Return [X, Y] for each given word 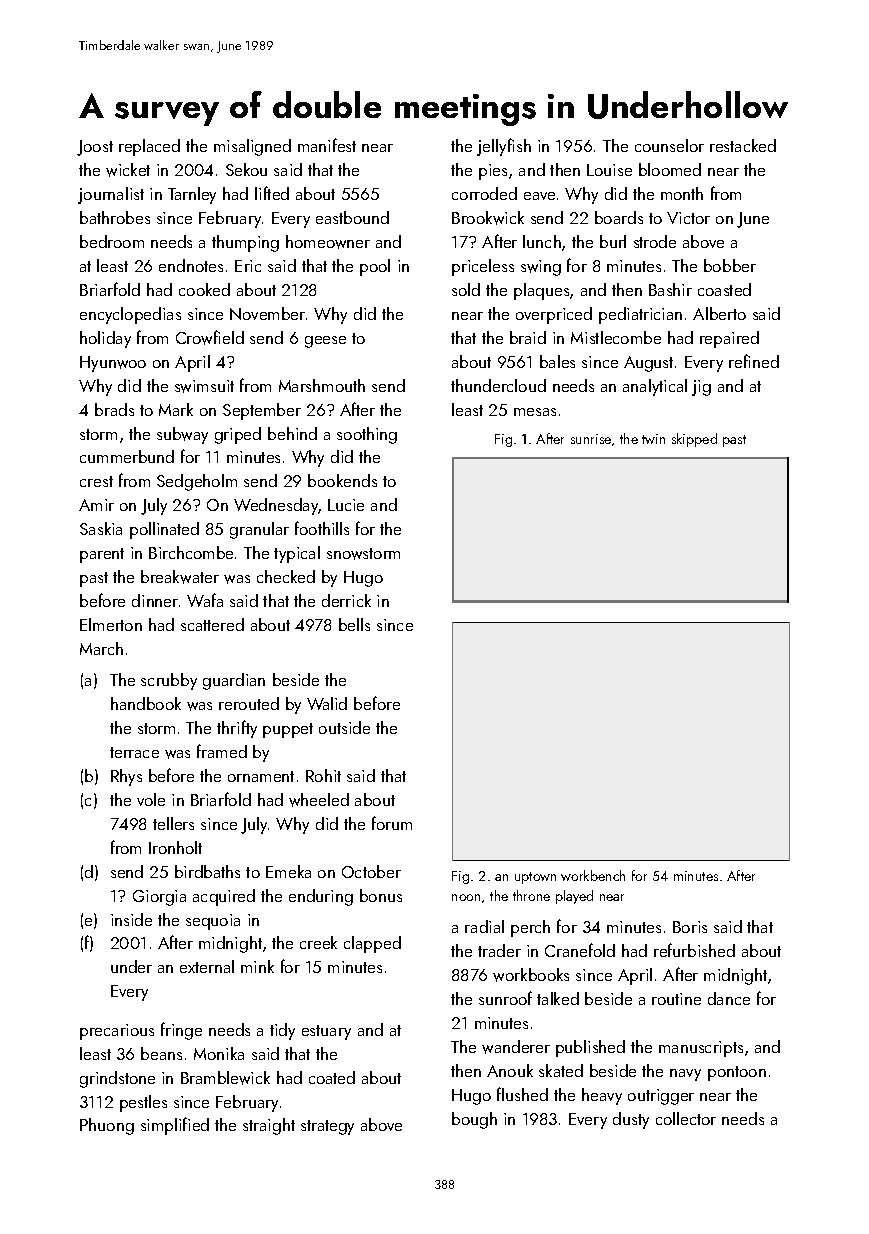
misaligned [252, 147]
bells [354, 624]
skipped [694, 440]
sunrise [591, 439]
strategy [327, 1127]
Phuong [107, 1126]
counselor [669, 145]
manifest [327, 145]
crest [96, 481]
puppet [288, 730]
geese [325, 342]
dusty [631, 1120]
